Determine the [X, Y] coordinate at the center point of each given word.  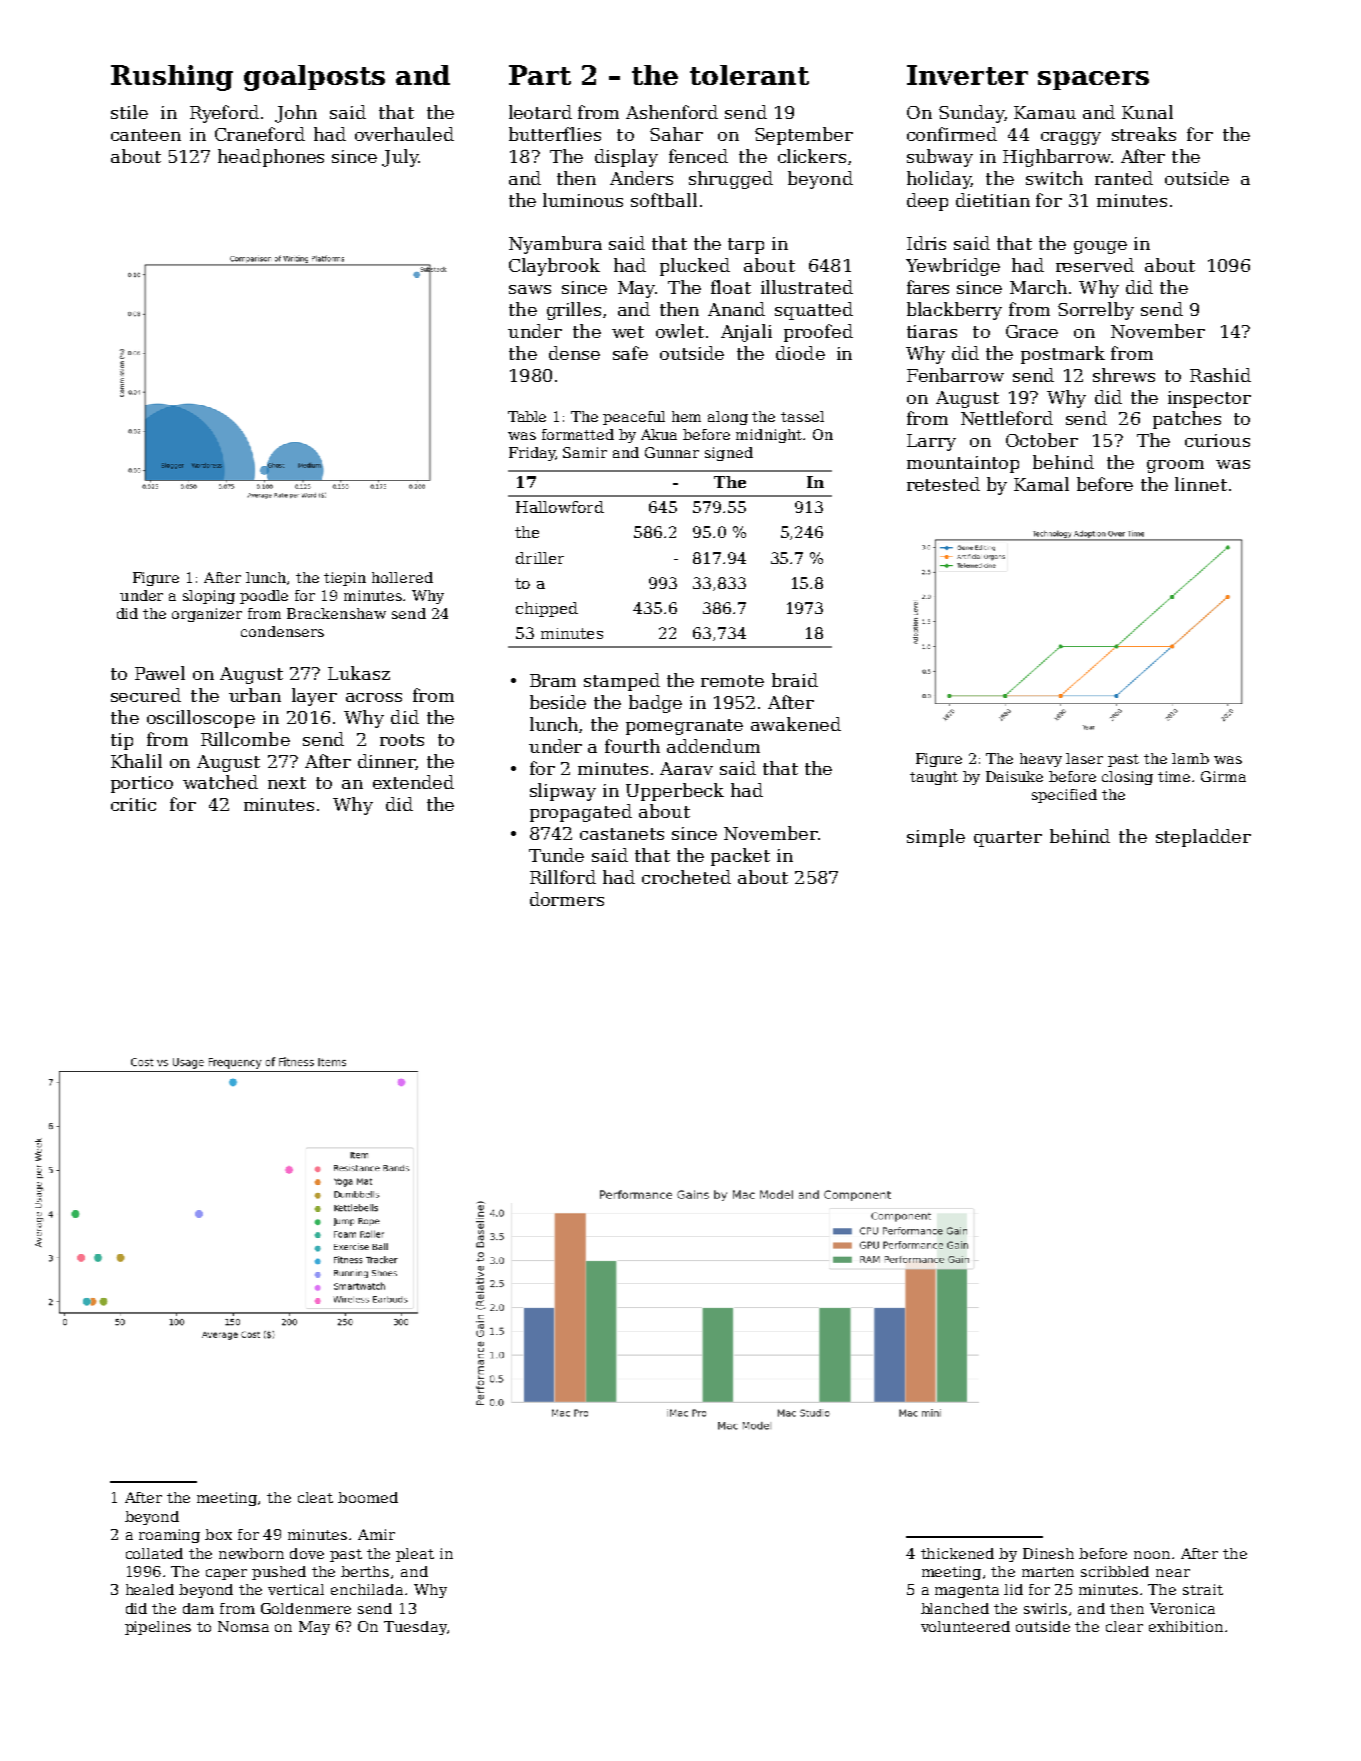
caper [226, 1574]
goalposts [314, 78]
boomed [368, 1497]
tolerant [749, 75]
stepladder [1203, 838]
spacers [1093, 80]
